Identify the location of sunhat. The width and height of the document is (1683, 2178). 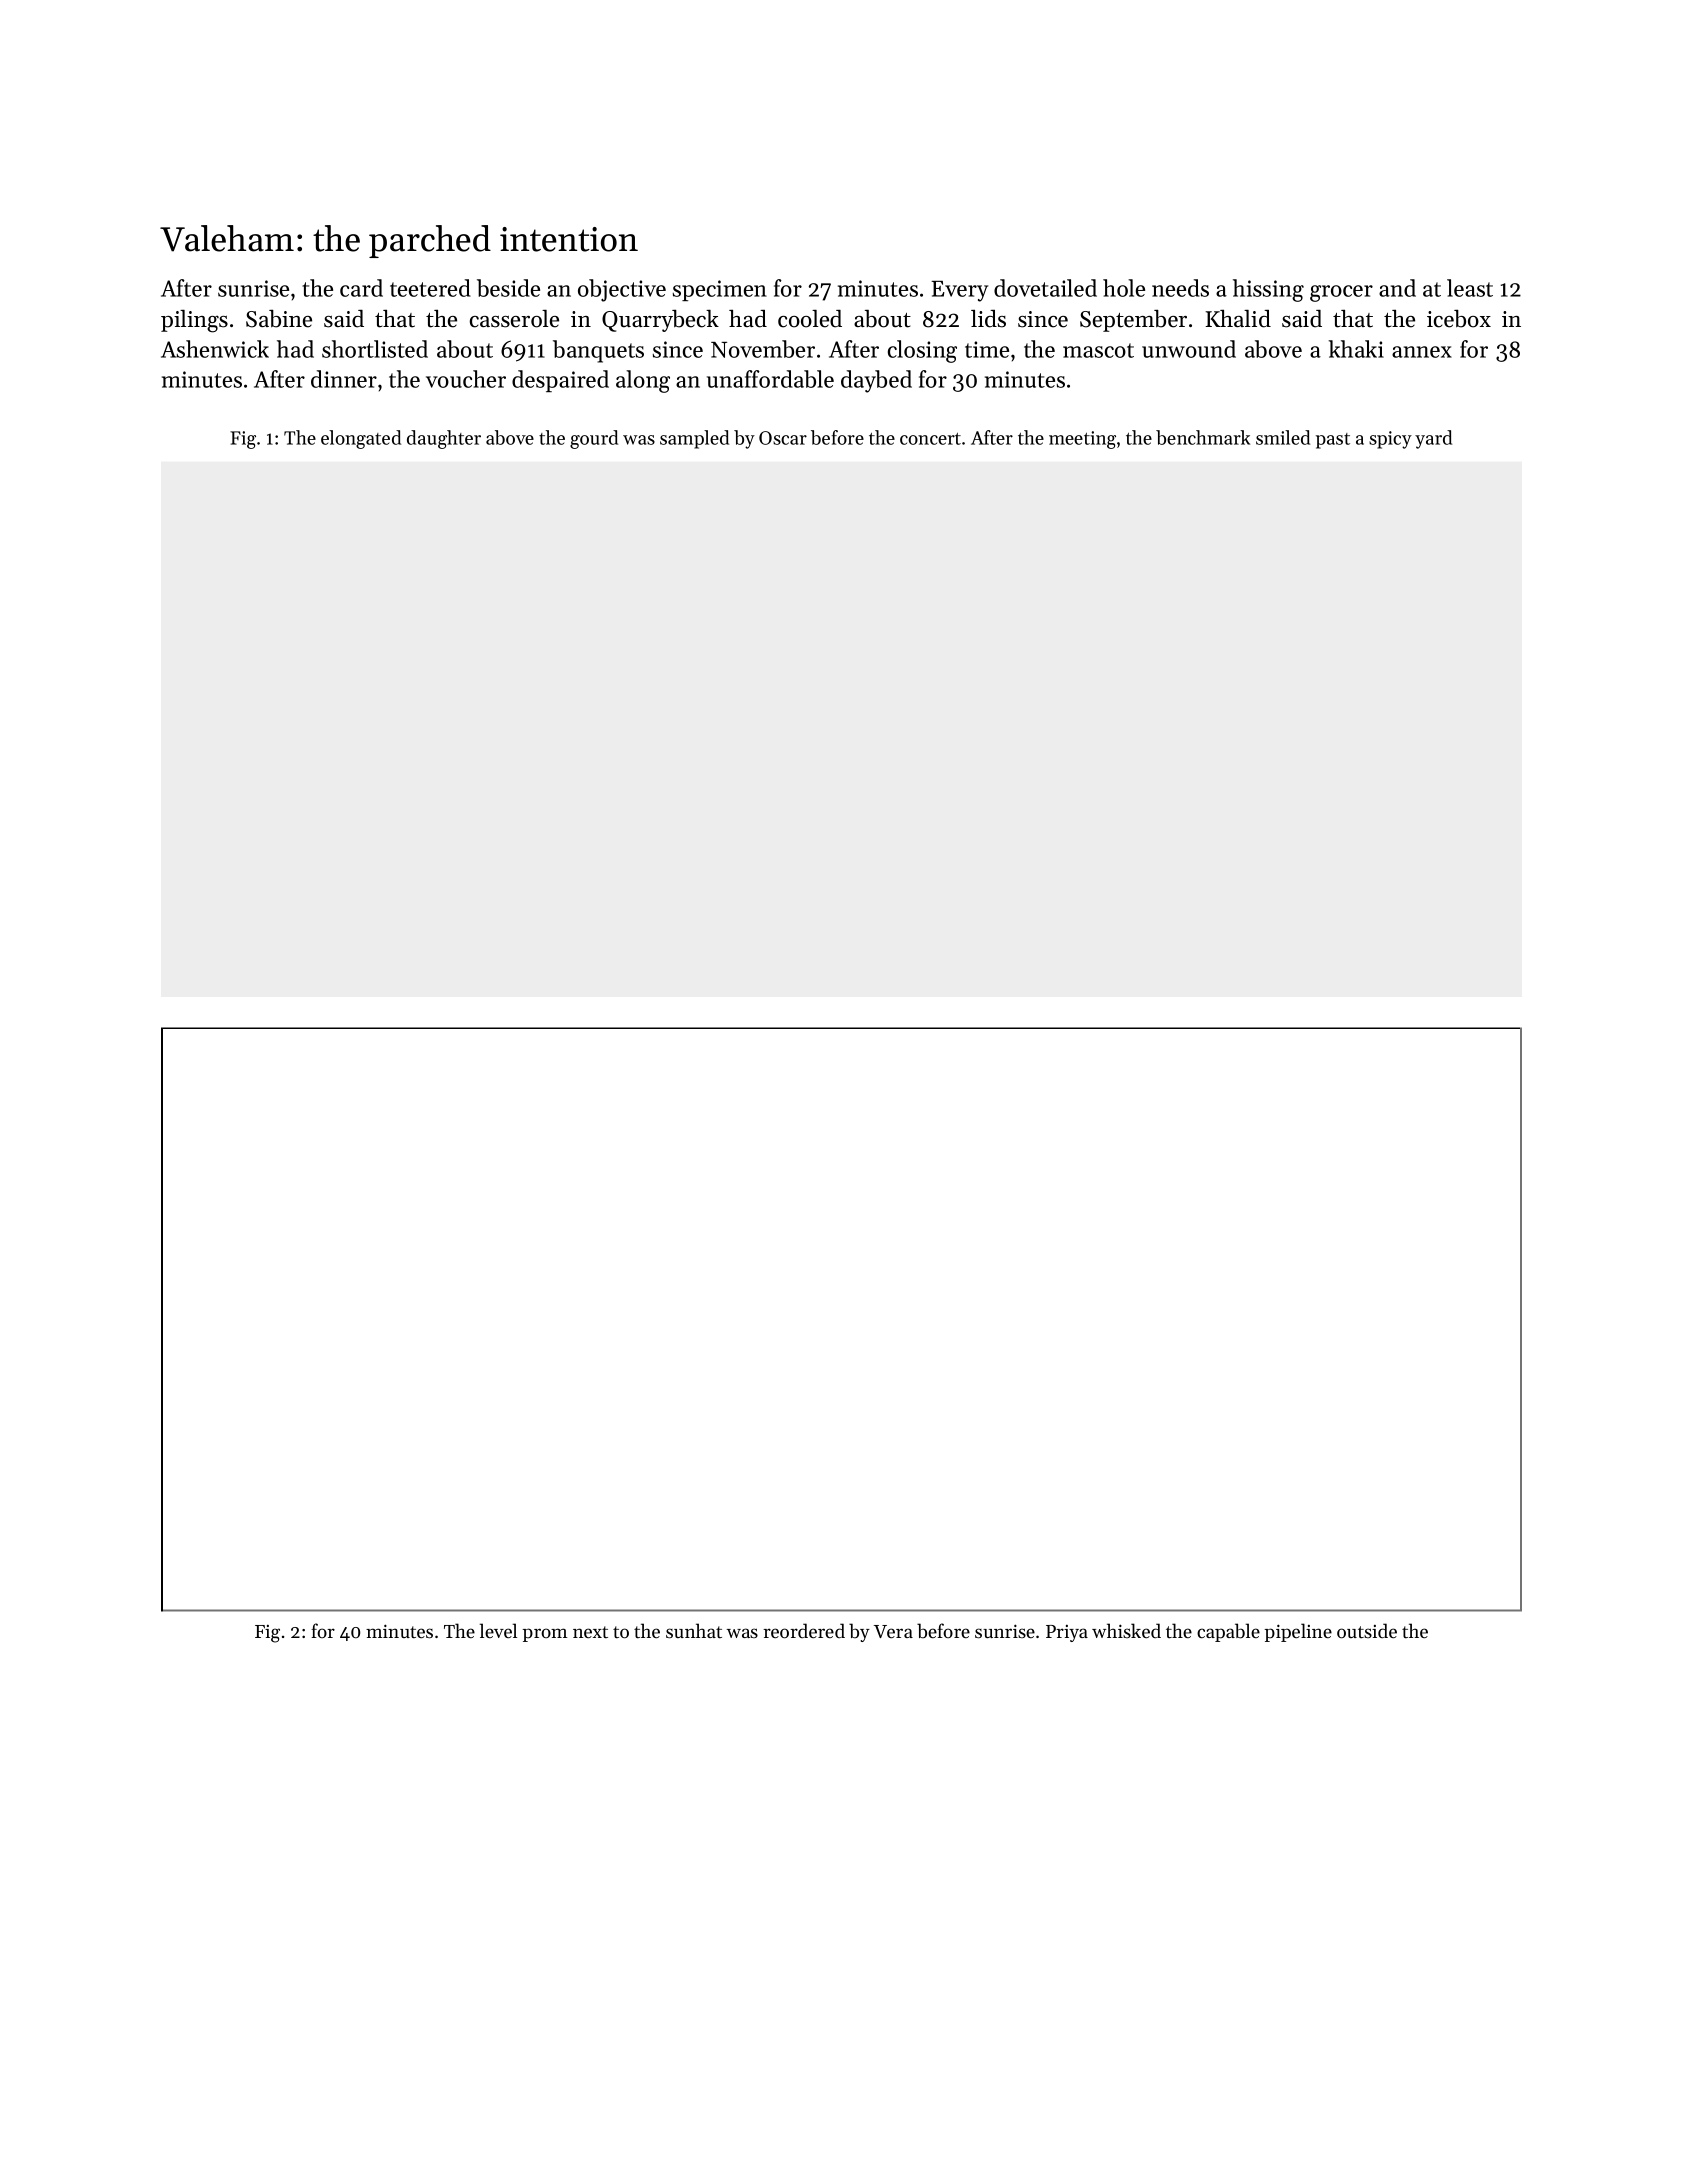
(694, 1631).
